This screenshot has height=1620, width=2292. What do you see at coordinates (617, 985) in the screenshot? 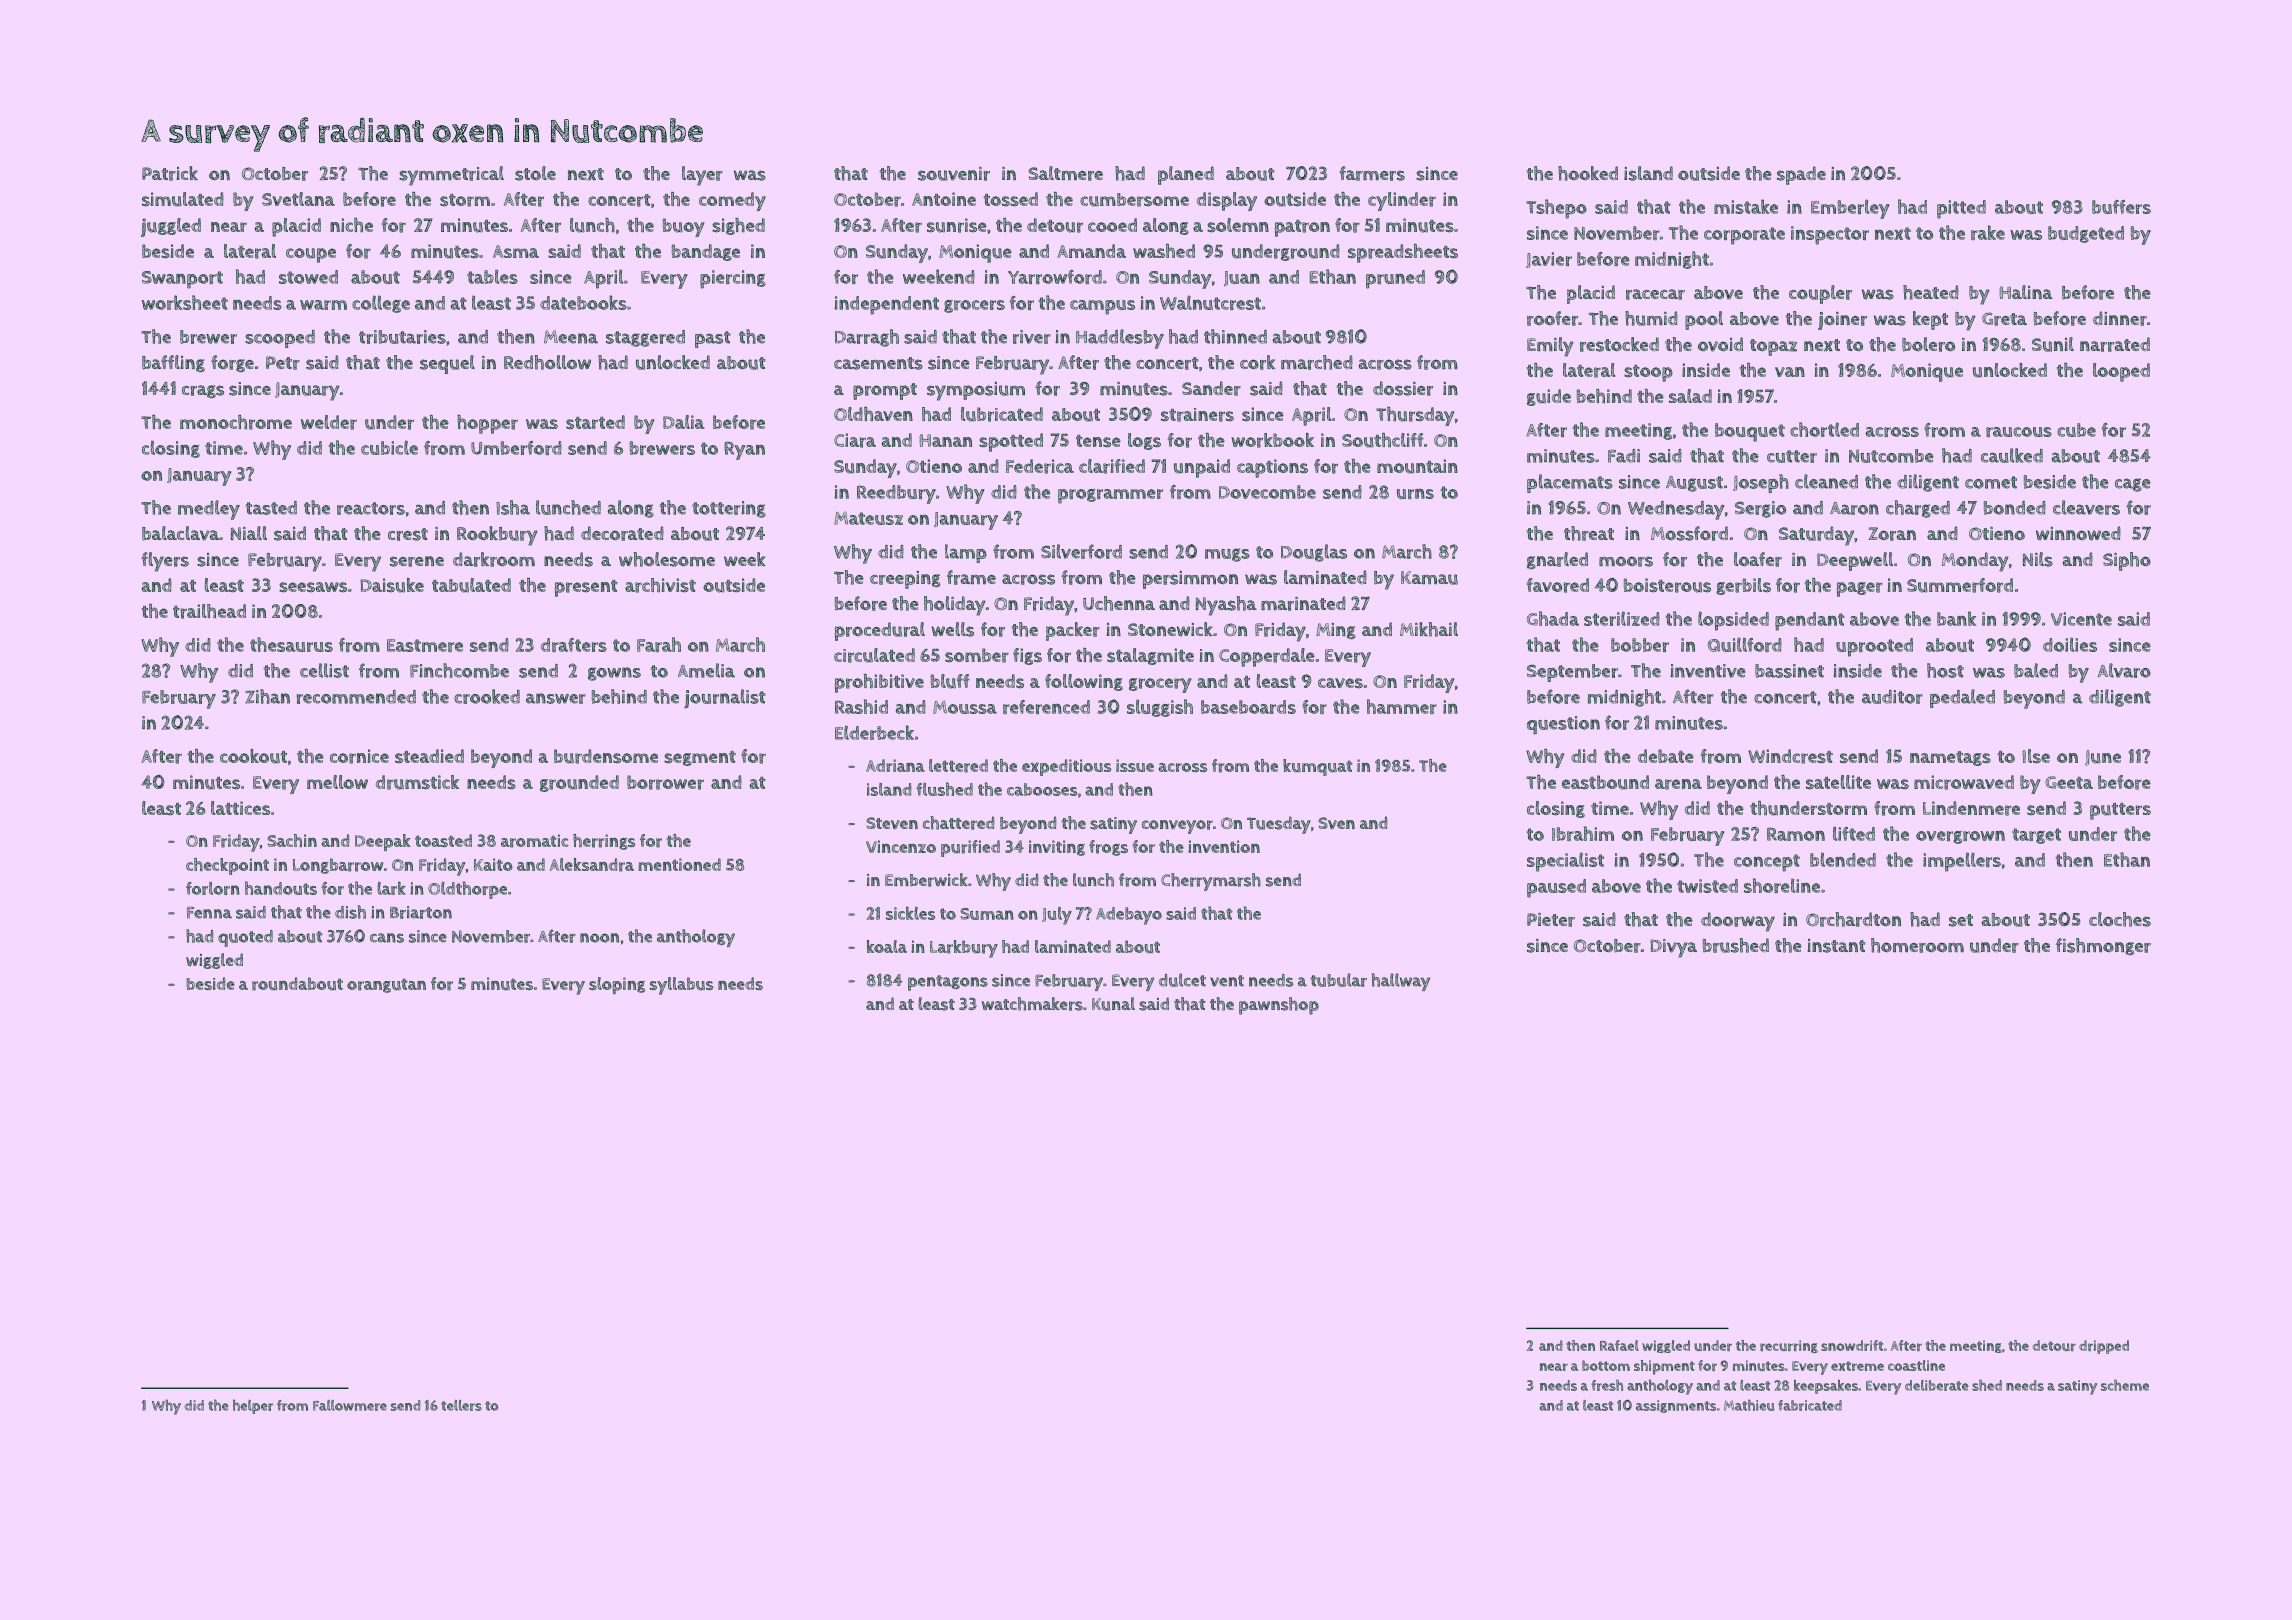
I see `sloping` at bounding box center [617, 985].
